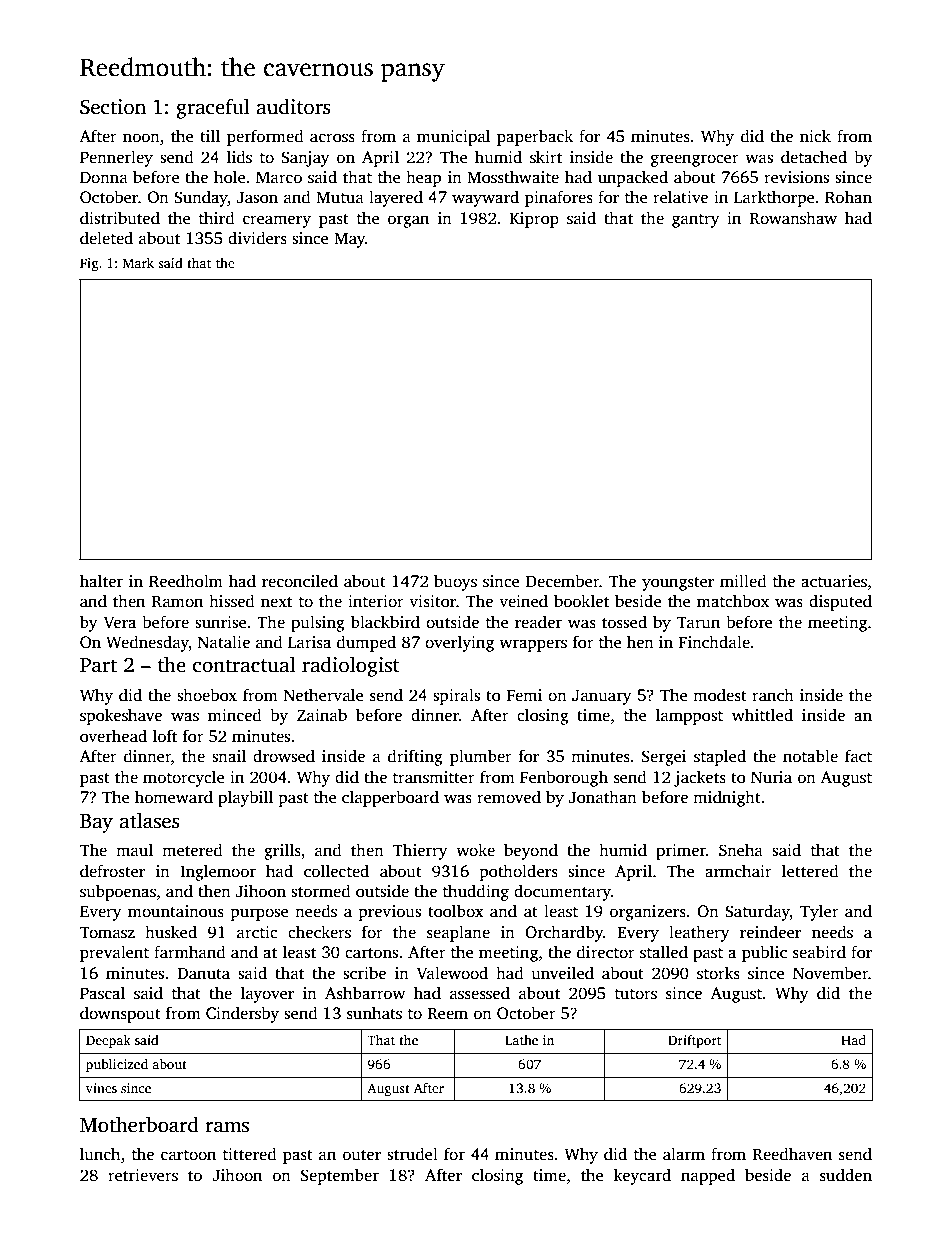  What do you see at coordinates (186, 581) in the image?
I see `Reedholm` at bounding box center [186, 581].
